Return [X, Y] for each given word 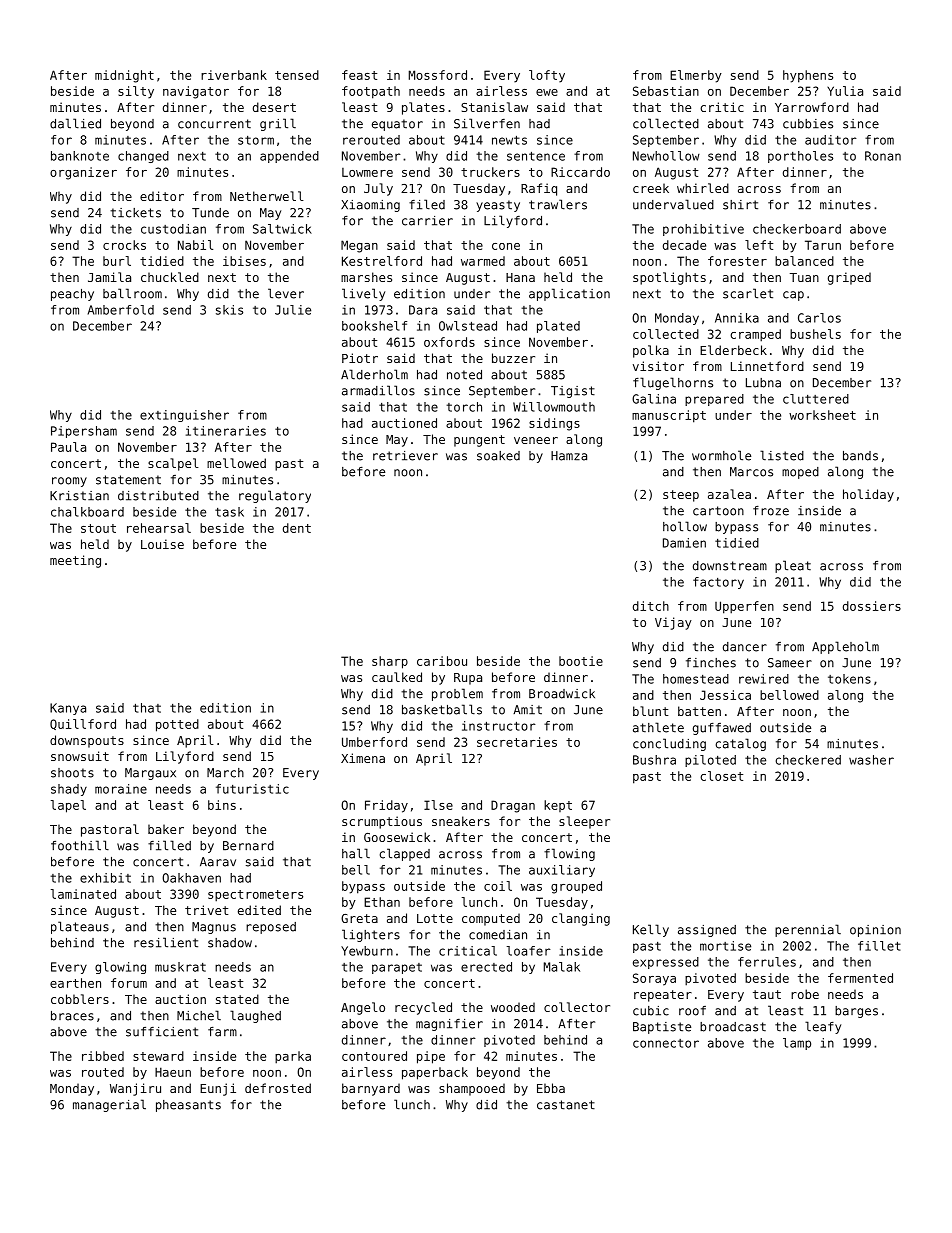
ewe [547, 92]
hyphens [808, 76]
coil [498, 886]
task [229, 512]
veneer [536, 440]
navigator [196, 92]
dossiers [872, 606]
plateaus [80, 927]
